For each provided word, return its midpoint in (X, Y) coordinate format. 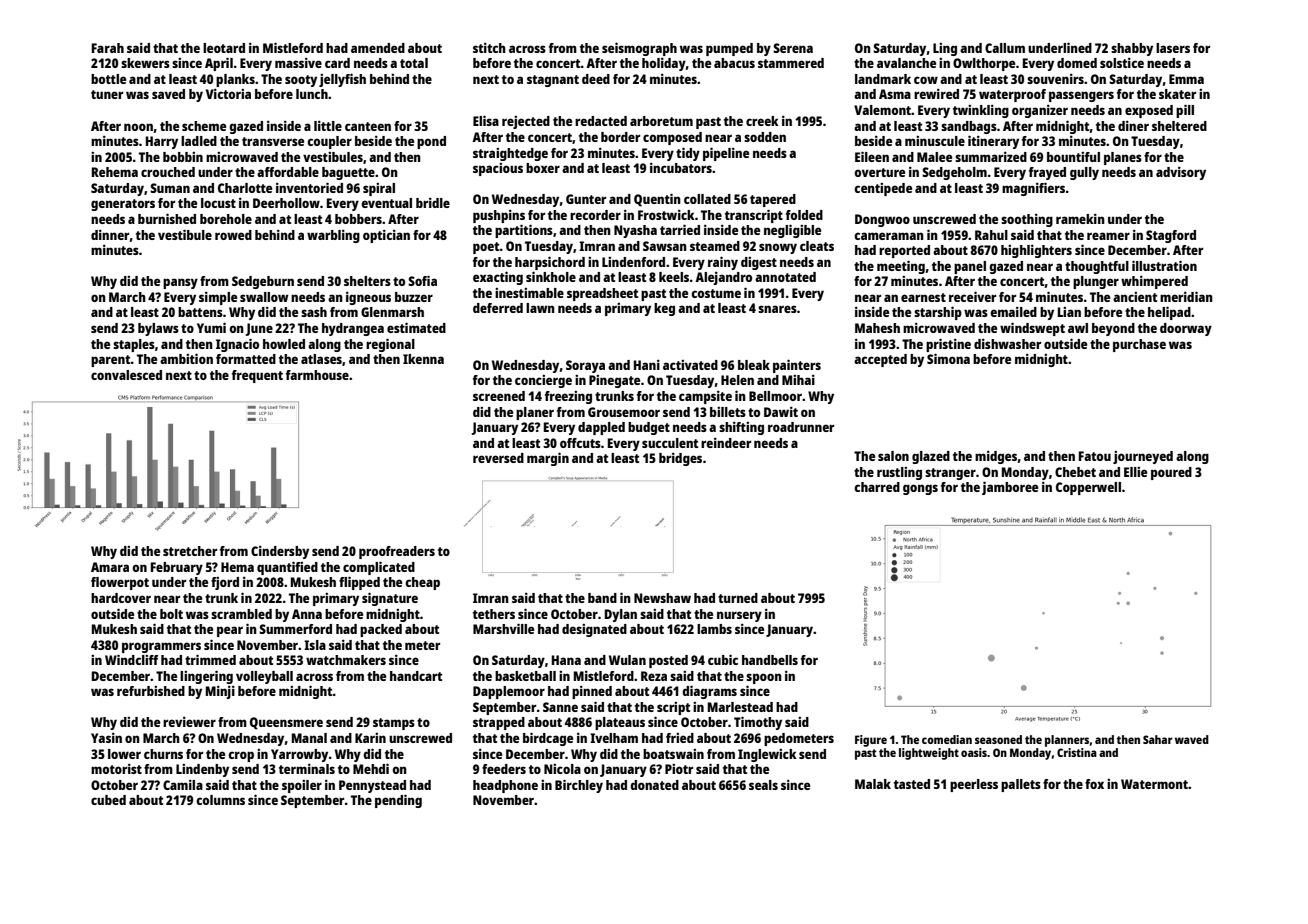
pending (398, 801)
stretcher (190, 551)
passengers (1081, 96)
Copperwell (1088, 488)
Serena (793, 48)
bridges (680, 459)
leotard (224, 48)
